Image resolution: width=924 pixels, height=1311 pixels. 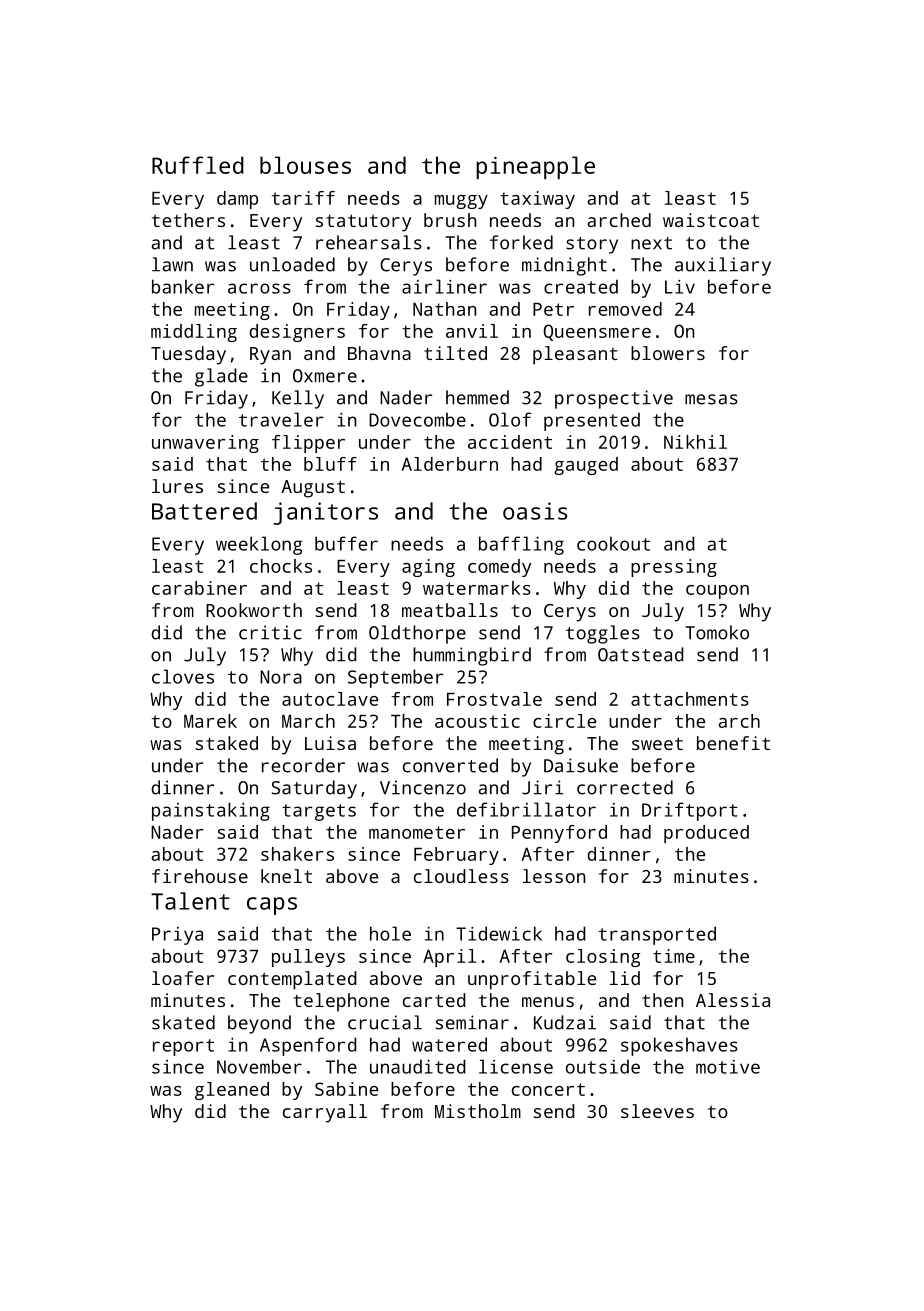 What do you see at coordinates (305, 165) in the screenshot?
I see `blouses` at bounding box center [305, 165].
